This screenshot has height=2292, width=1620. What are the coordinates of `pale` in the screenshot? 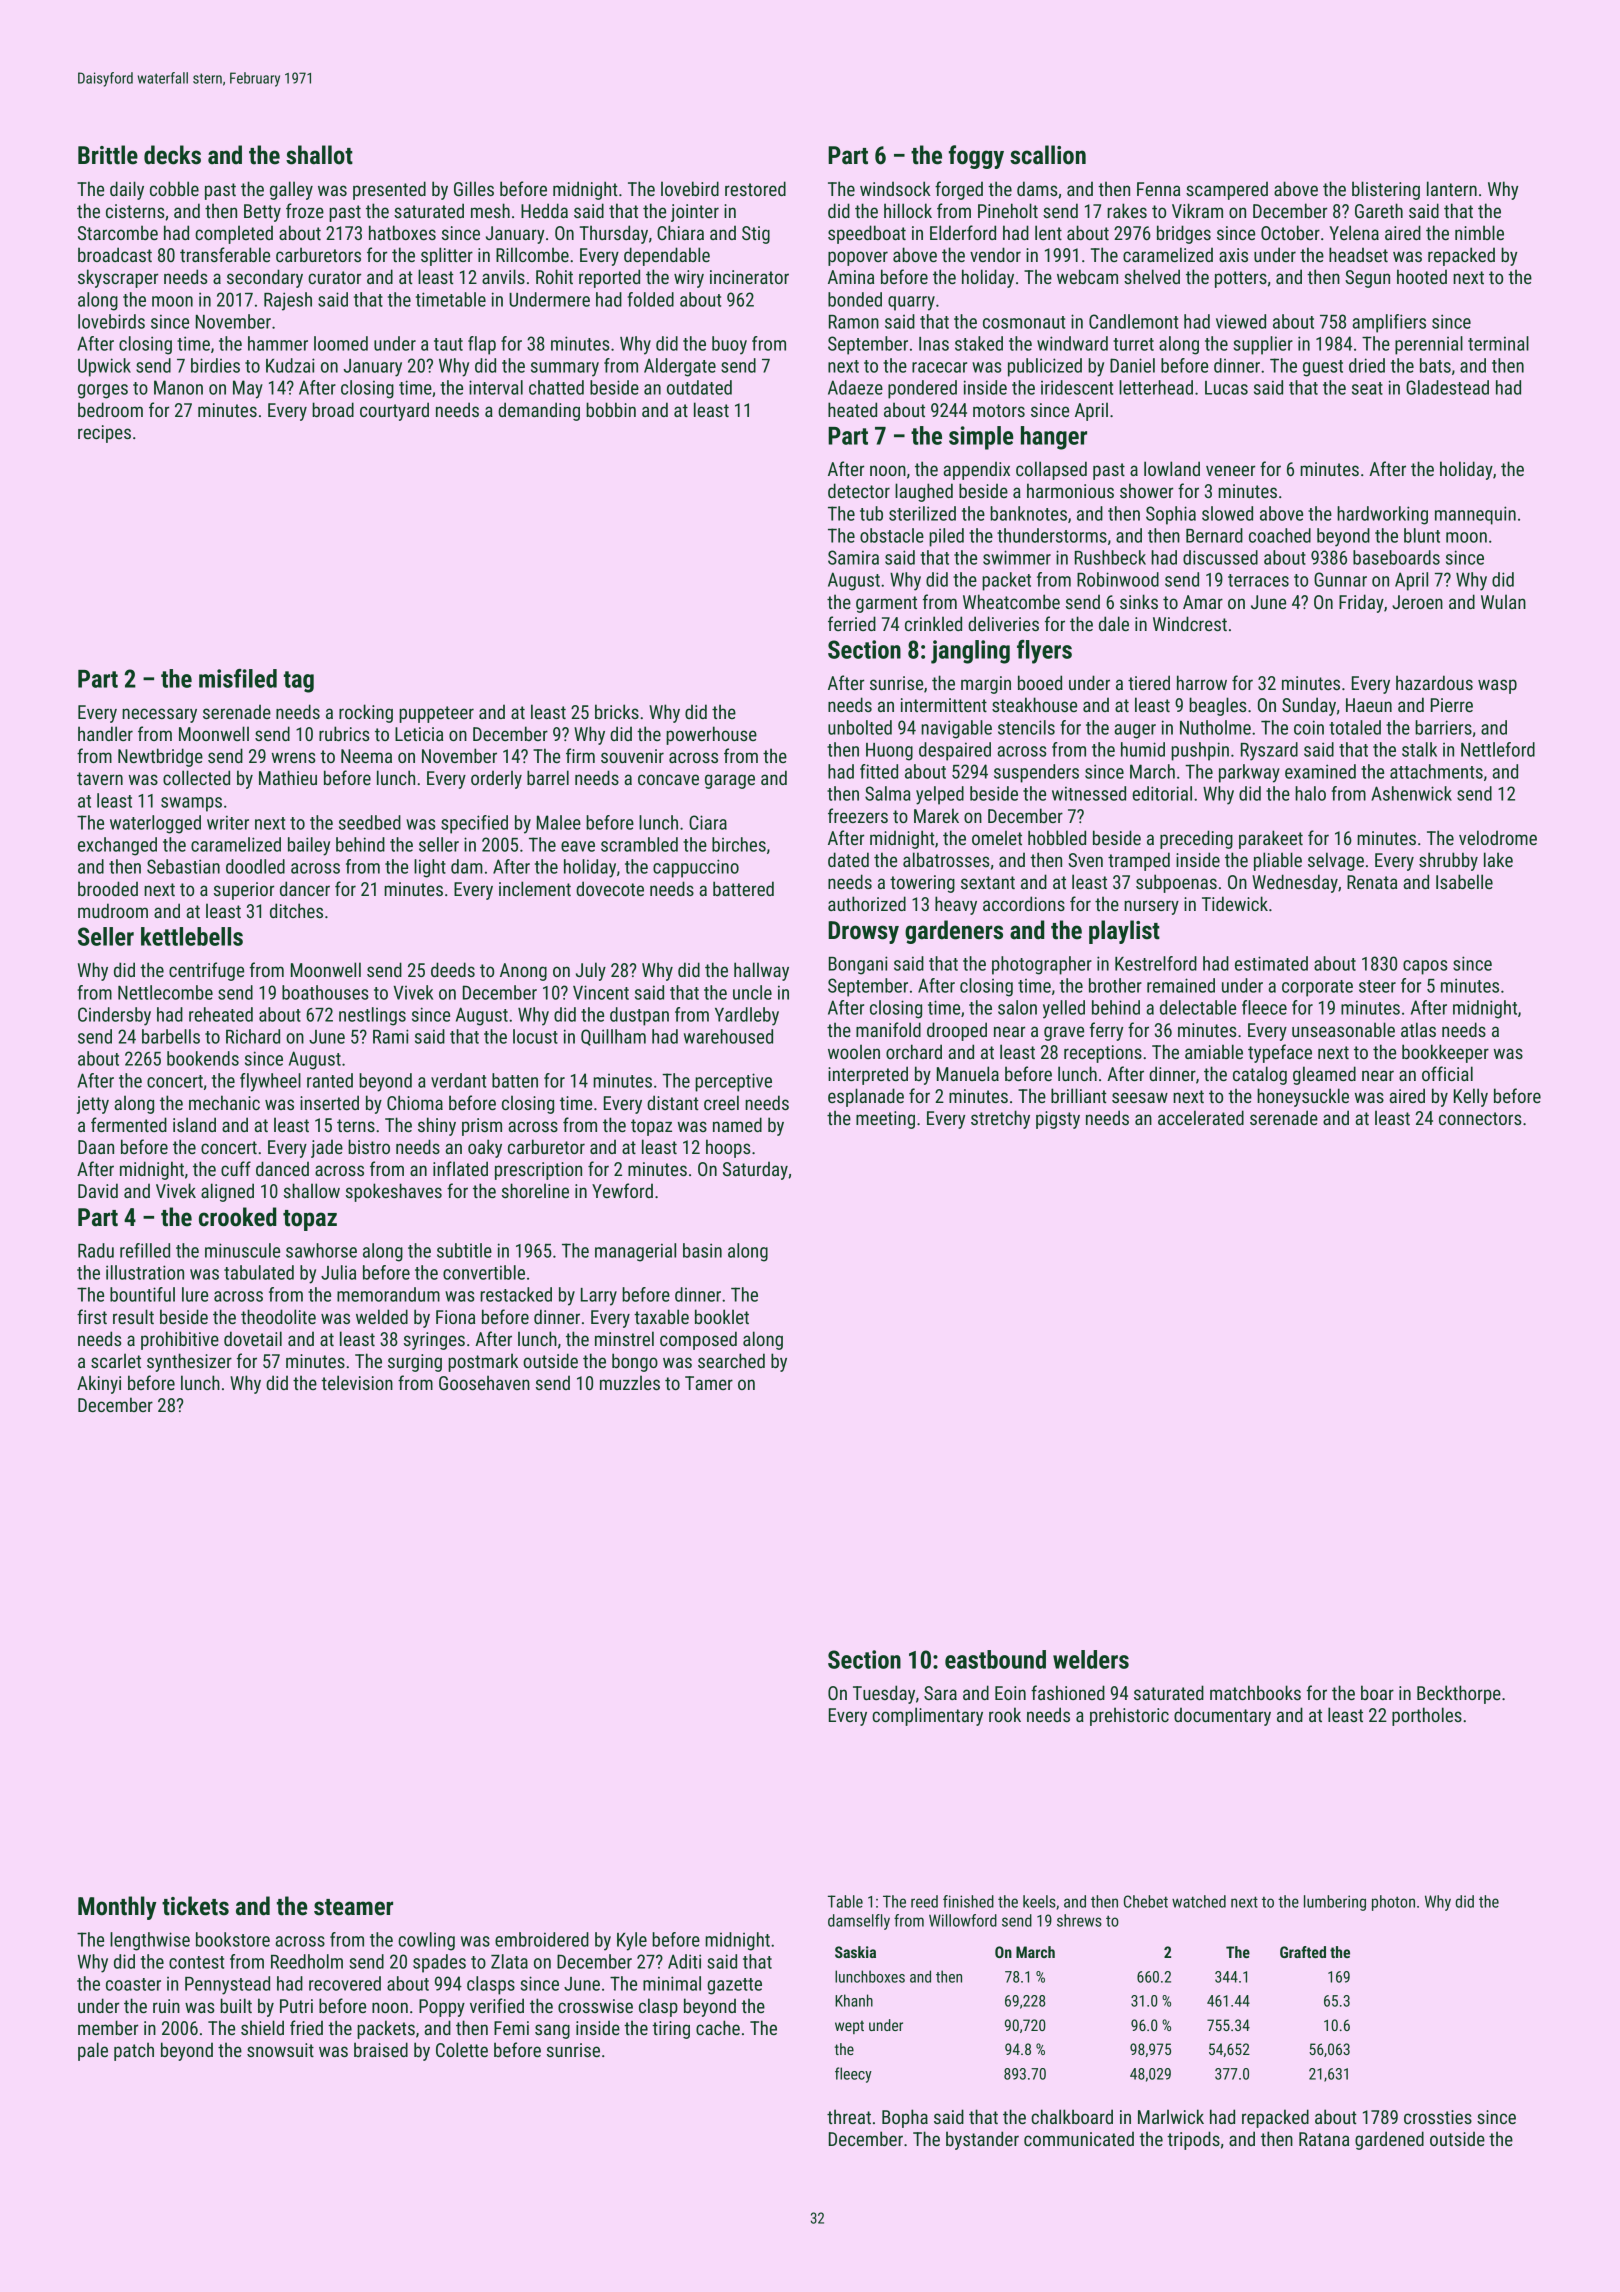 It's located at (93, 2051).
